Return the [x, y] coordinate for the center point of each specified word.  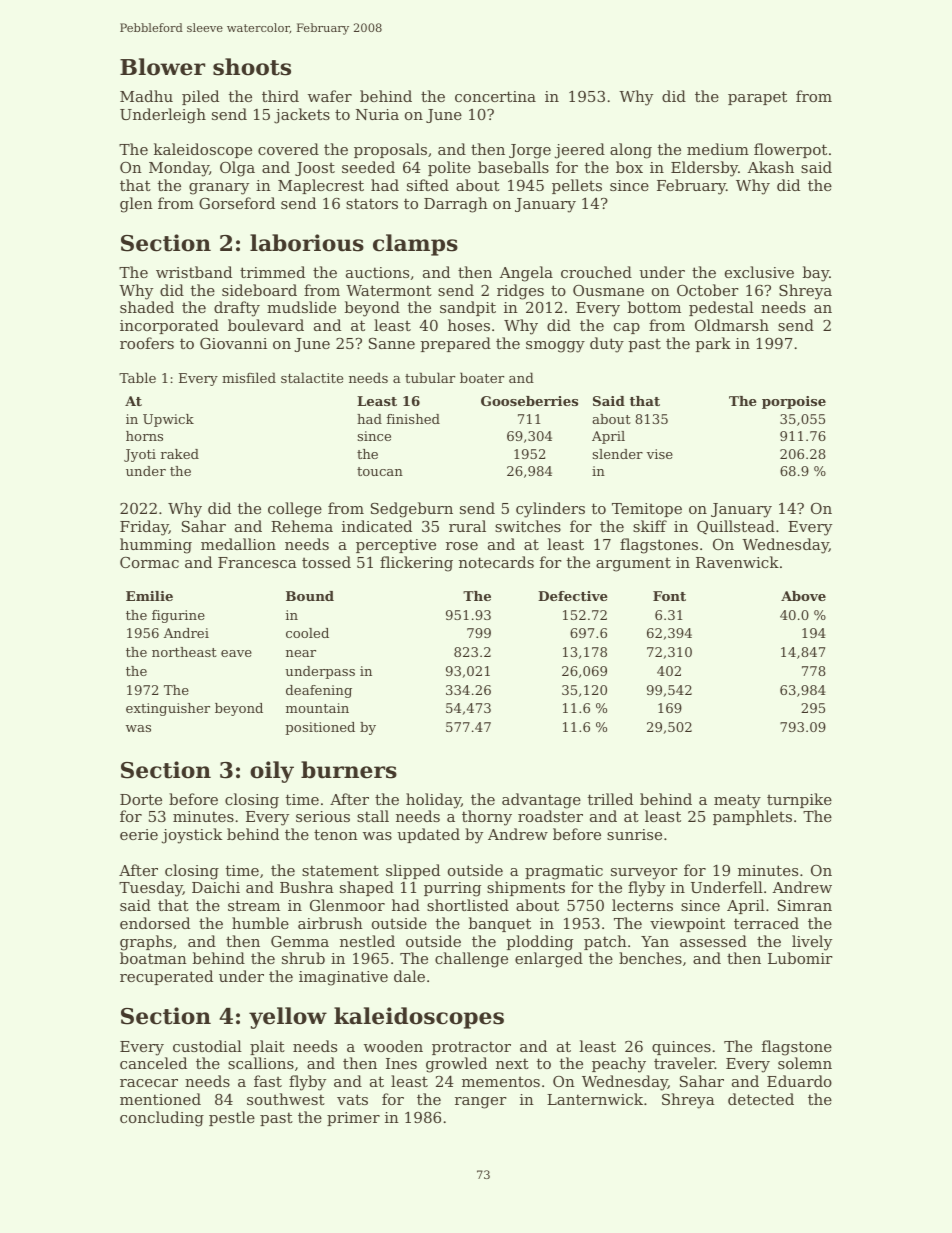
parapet [757, 98]
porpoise [794, 402]
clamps [415, 245]
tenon [336, 834]
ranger [481, 1103]
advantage [541, 801]
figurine [178, 616]
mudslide [301, 307]
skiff [650, 526]
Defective [573, 596]
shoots [252, 67]
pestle [232, 1118]
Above [803, 596]
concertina [495, 96]
